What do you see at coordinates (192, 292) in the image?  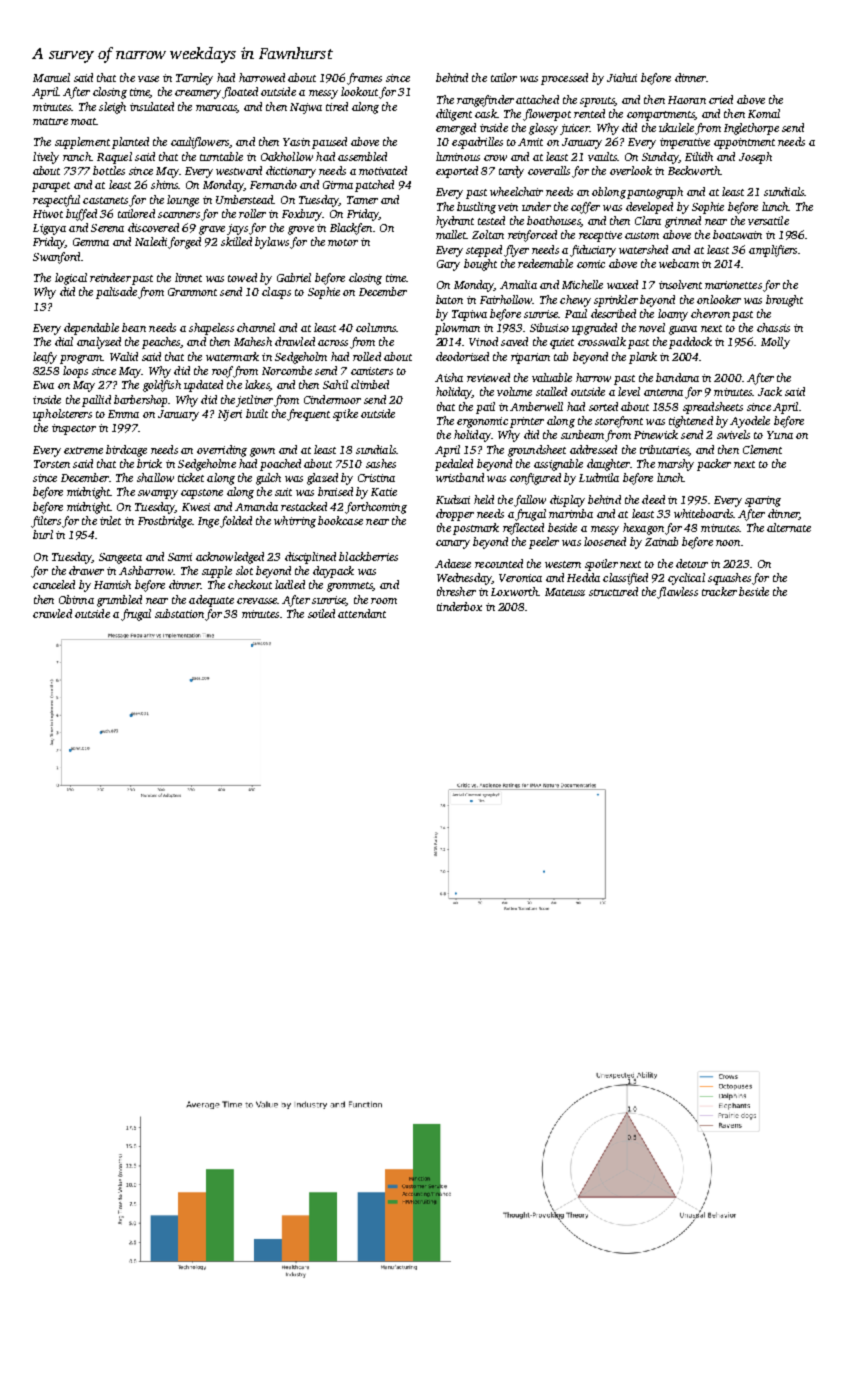 I see `Granmont` at bounding box center [192, 292].
